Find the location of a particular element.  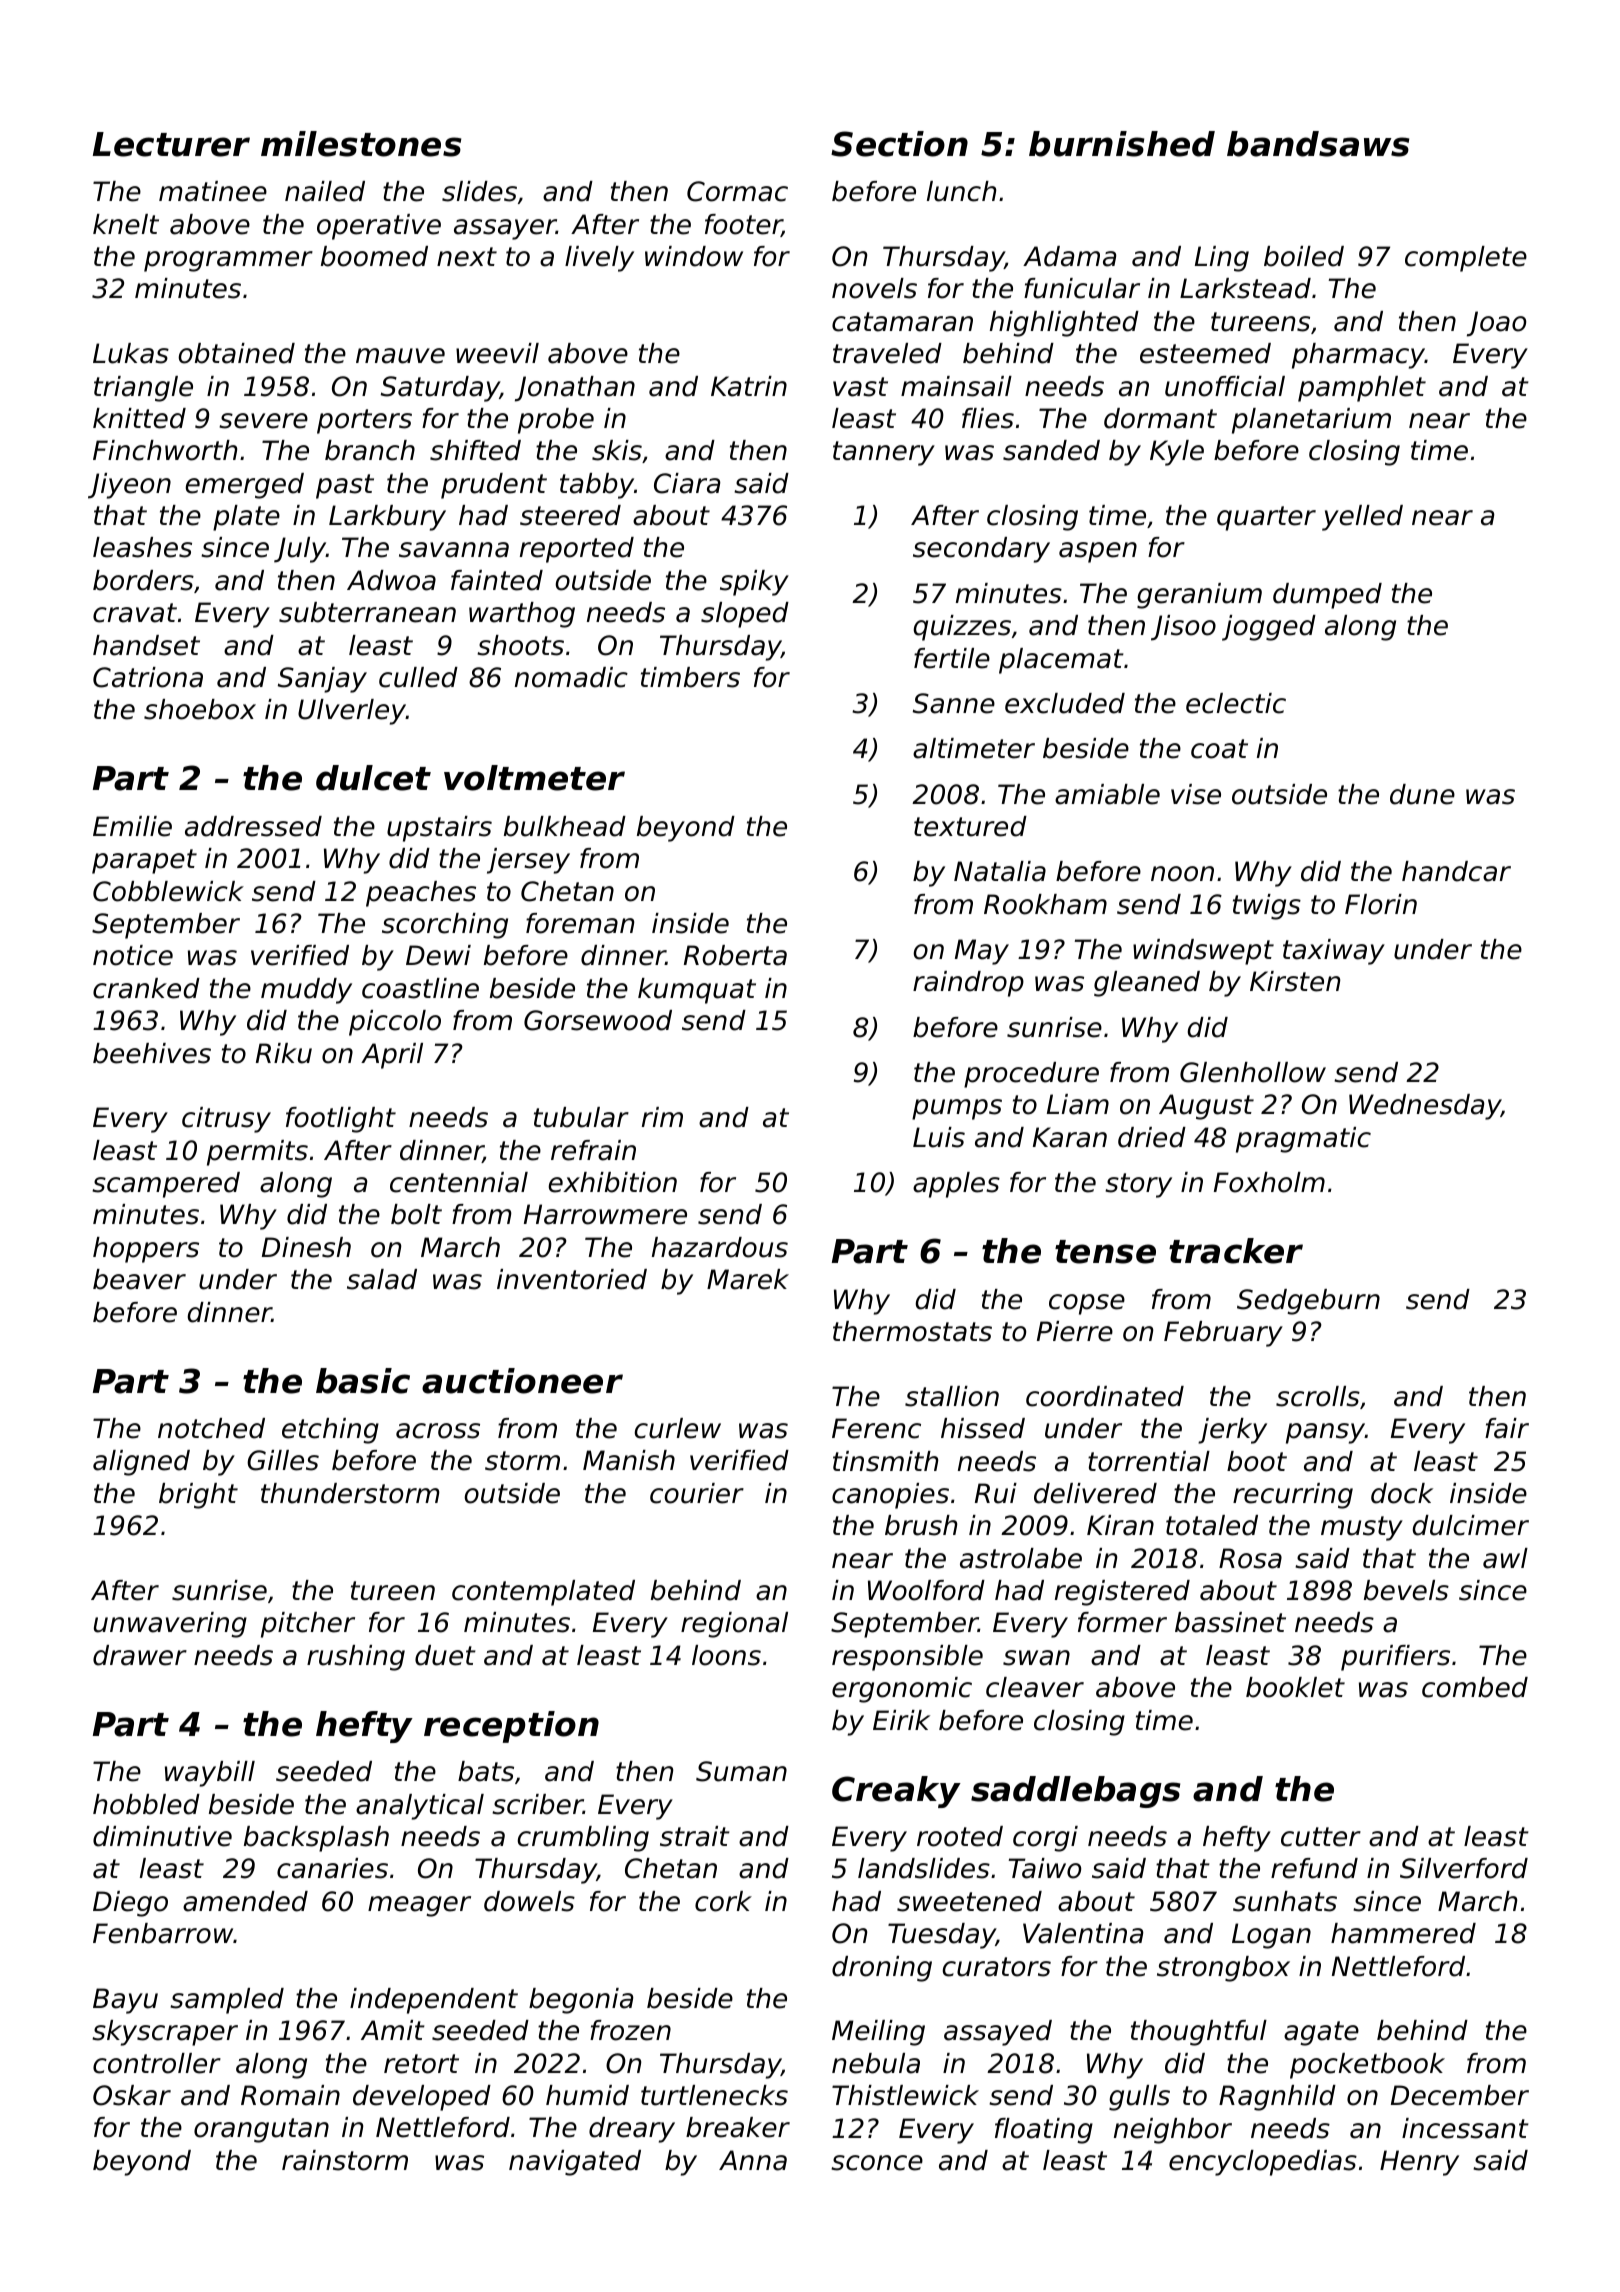

rim is located at coordinates (662, 1117).
